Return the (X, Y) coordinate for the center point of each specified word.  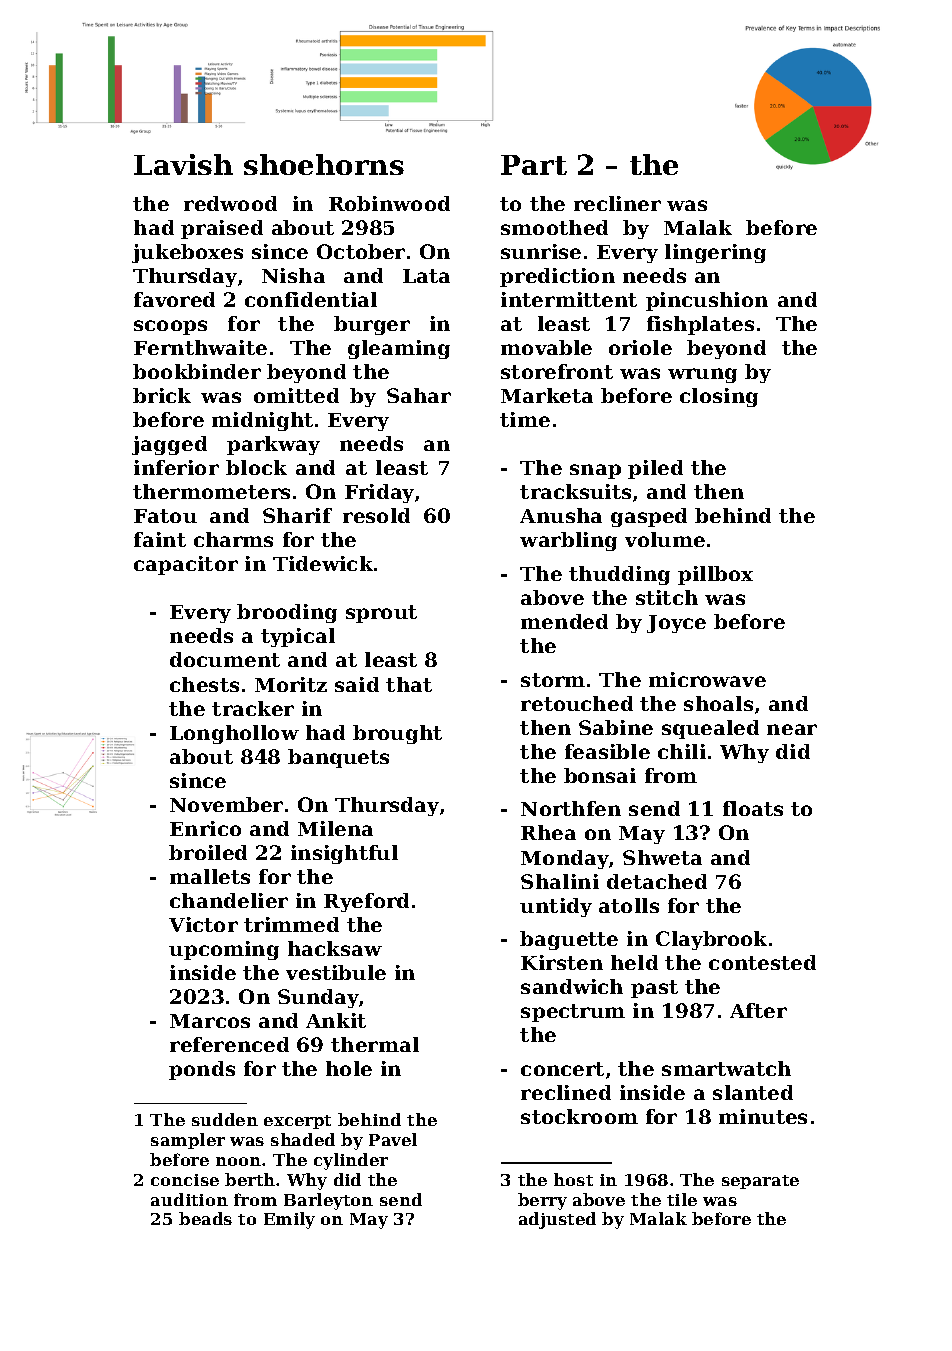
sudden (225, 1119)
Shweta (662, 857)
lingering (715, 253)
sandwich (572, 986)
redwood (230, 203)
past (654, 989)
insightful (344, 854)
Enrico (205, 828)
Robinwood (389, 203)
